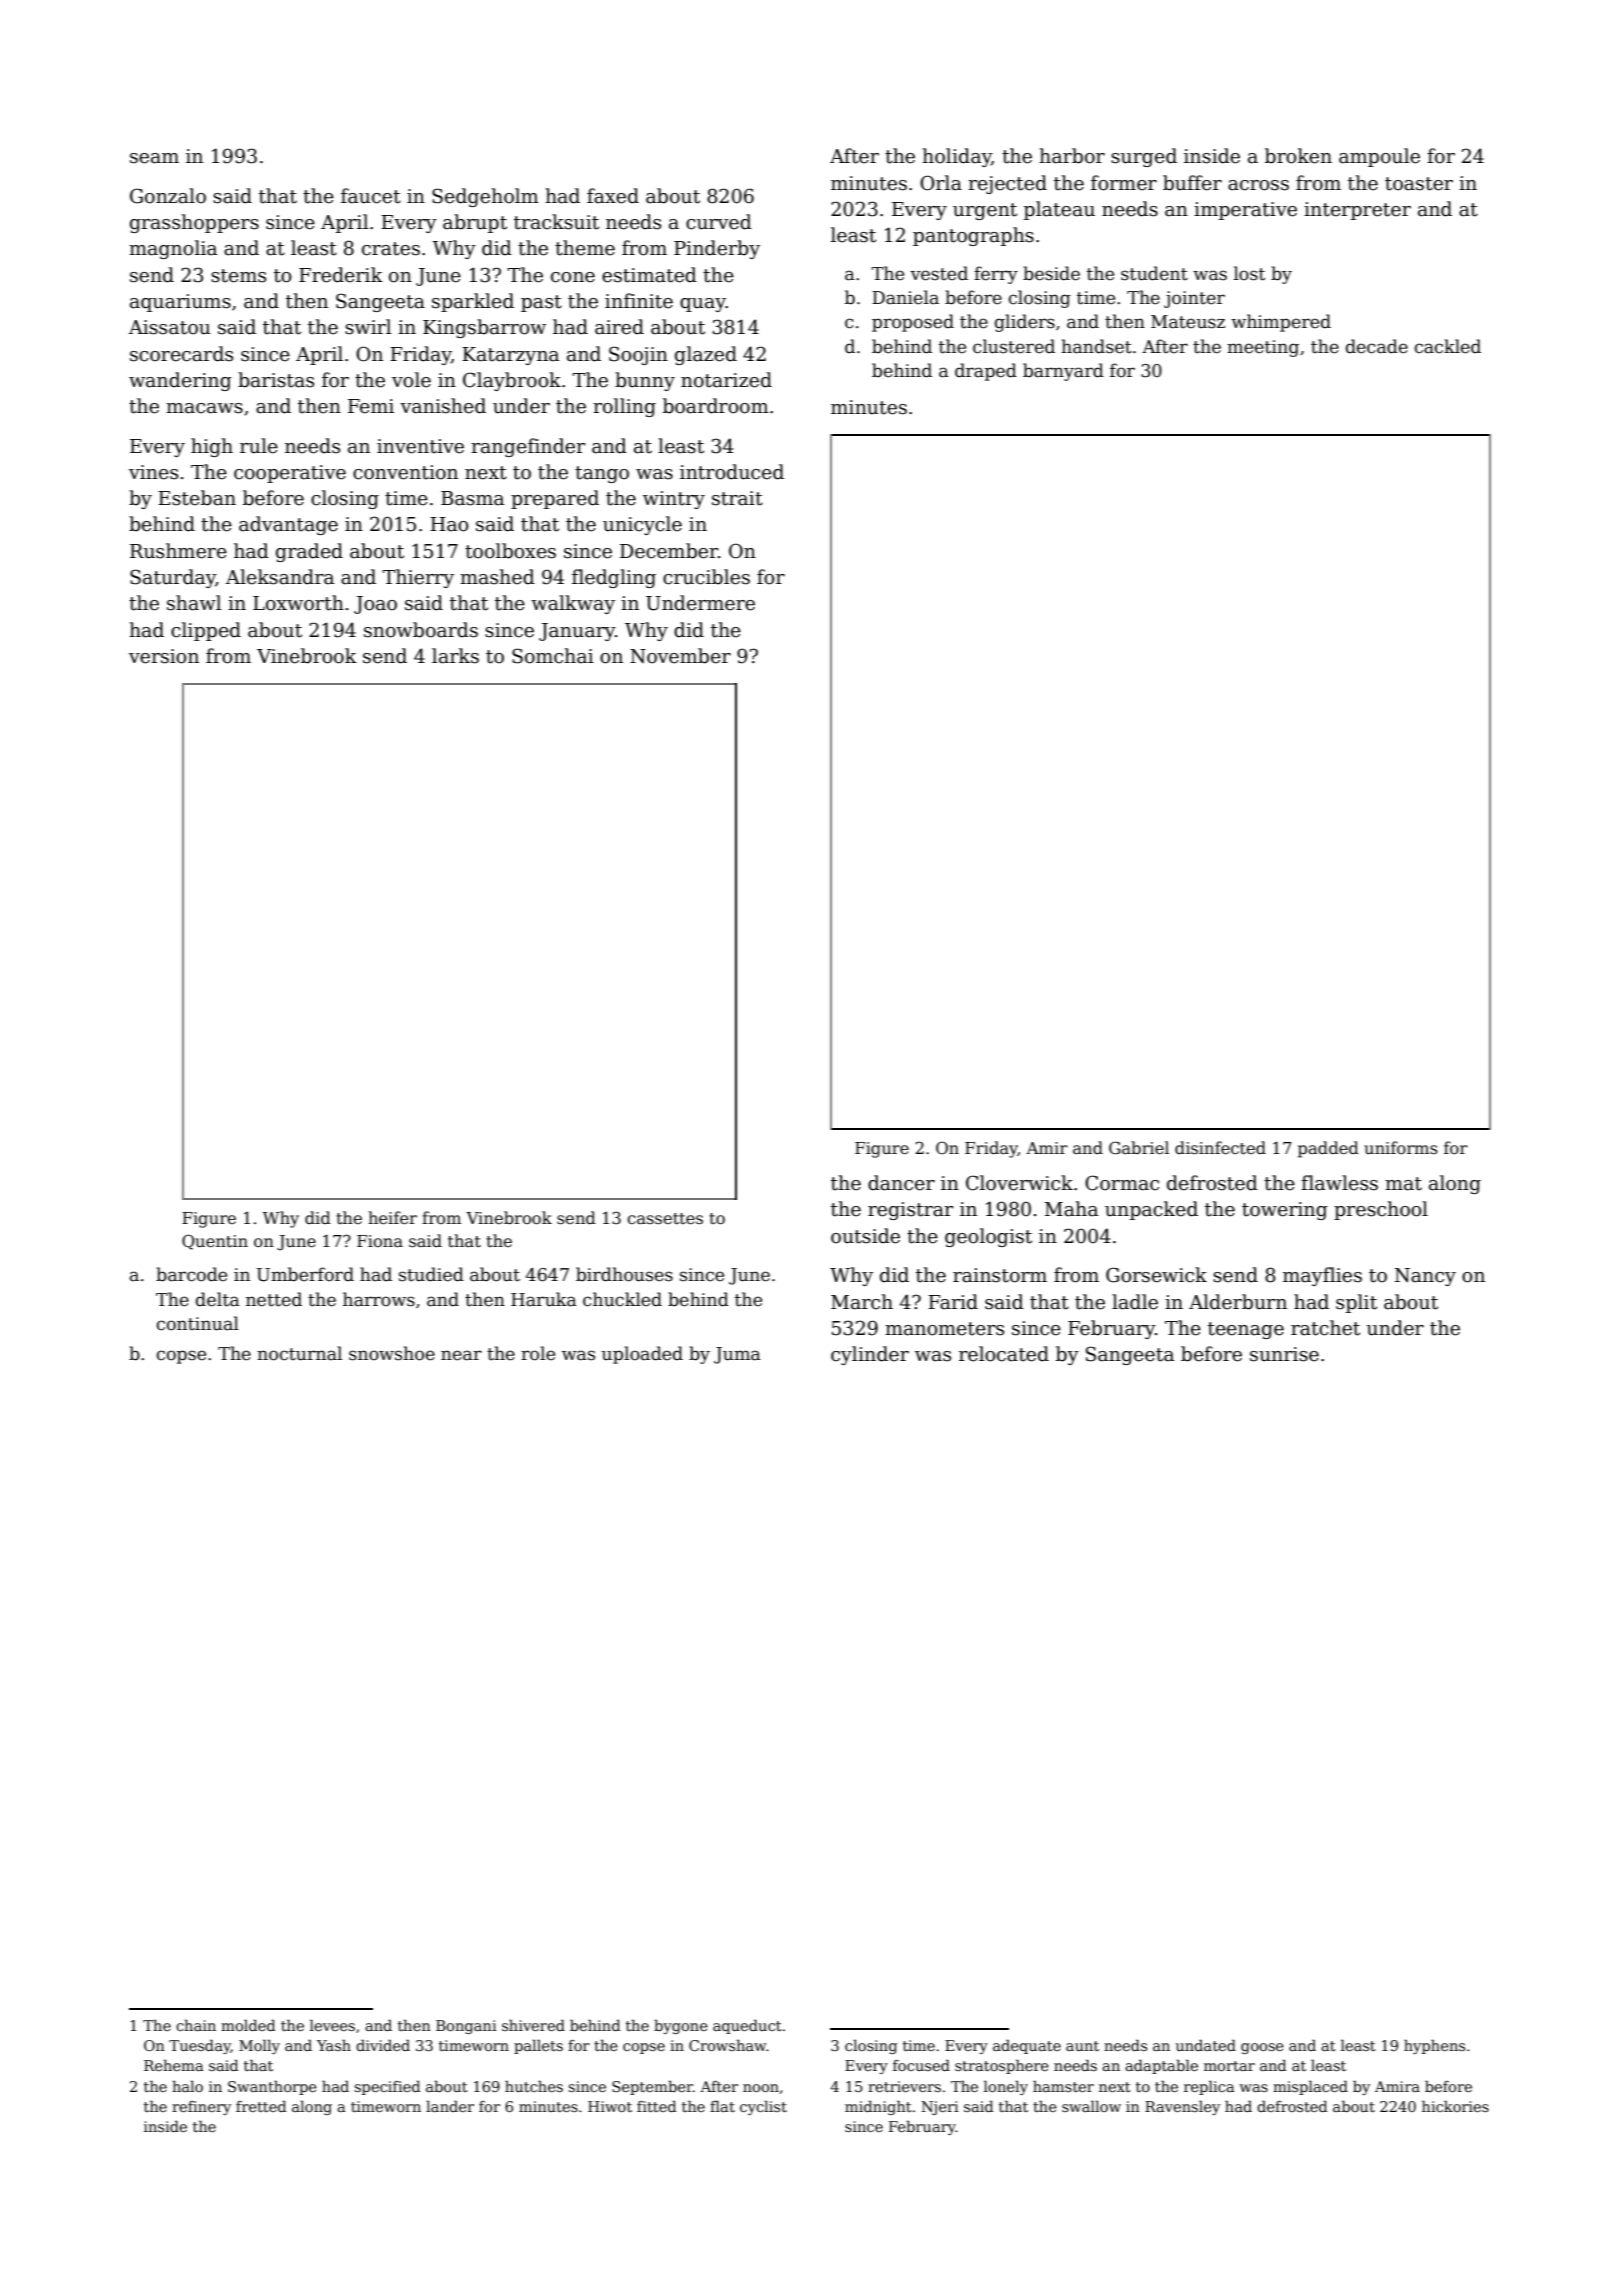  I want to click on seam, so click(154, 158).
